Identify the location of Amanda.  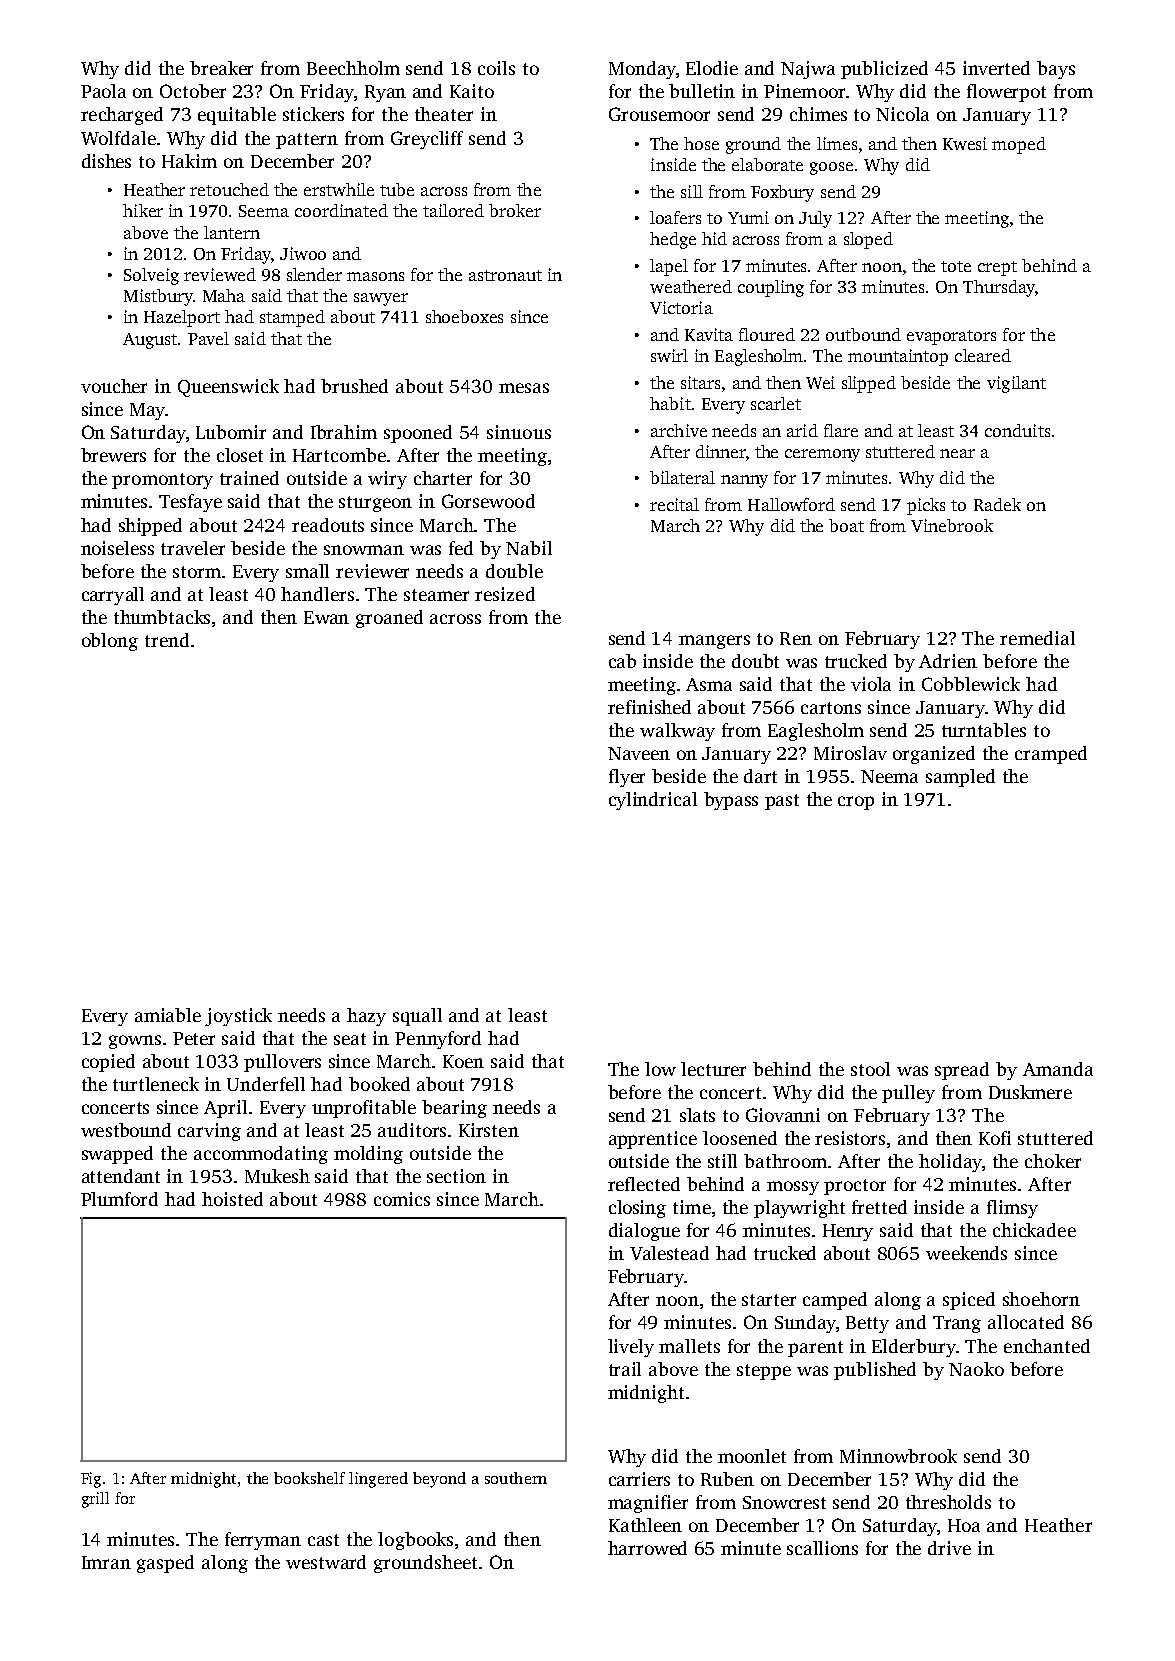
(1058, 1069).
